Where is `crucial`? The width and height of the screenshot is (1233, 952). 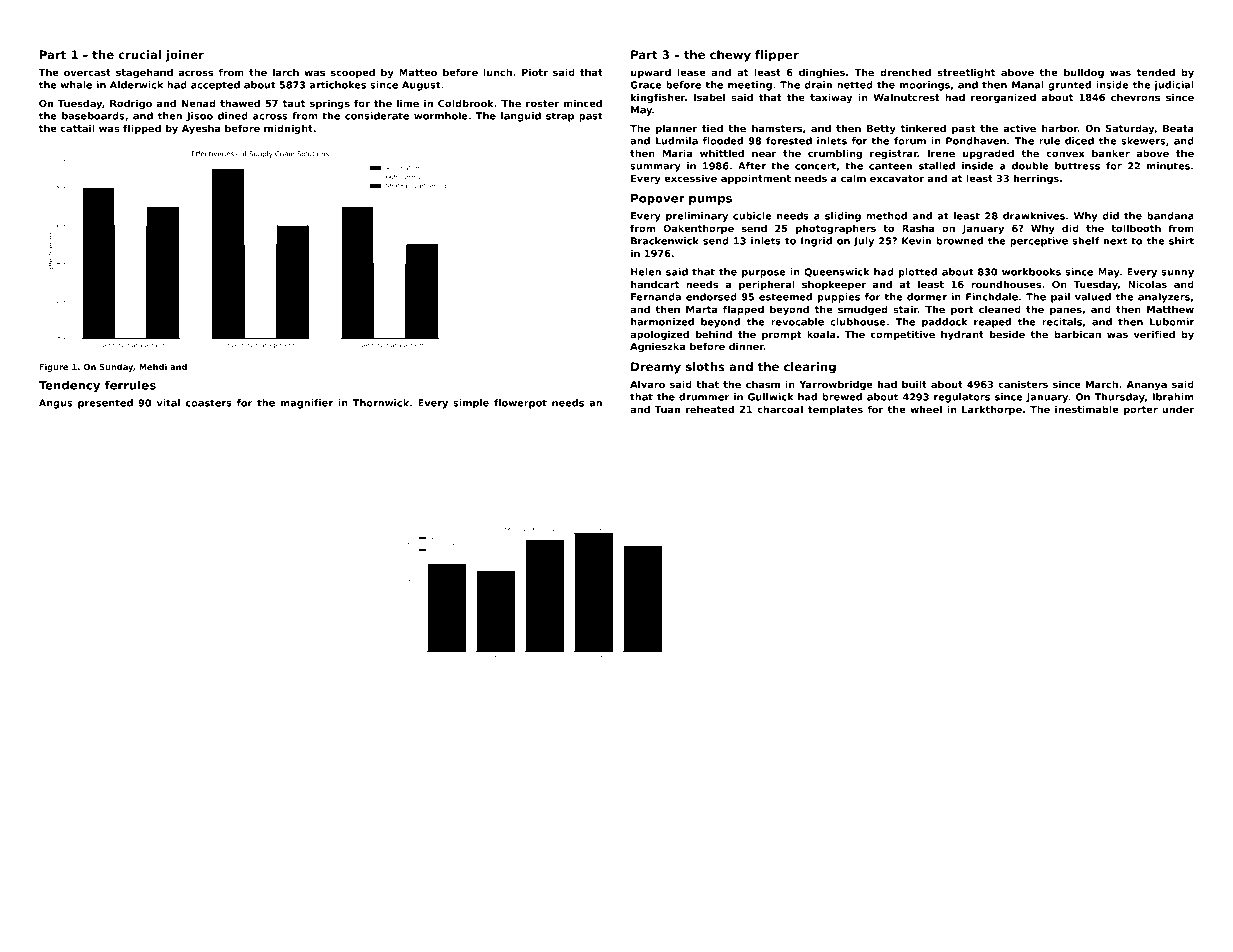 crucial is located at coordinates (139, 54).
